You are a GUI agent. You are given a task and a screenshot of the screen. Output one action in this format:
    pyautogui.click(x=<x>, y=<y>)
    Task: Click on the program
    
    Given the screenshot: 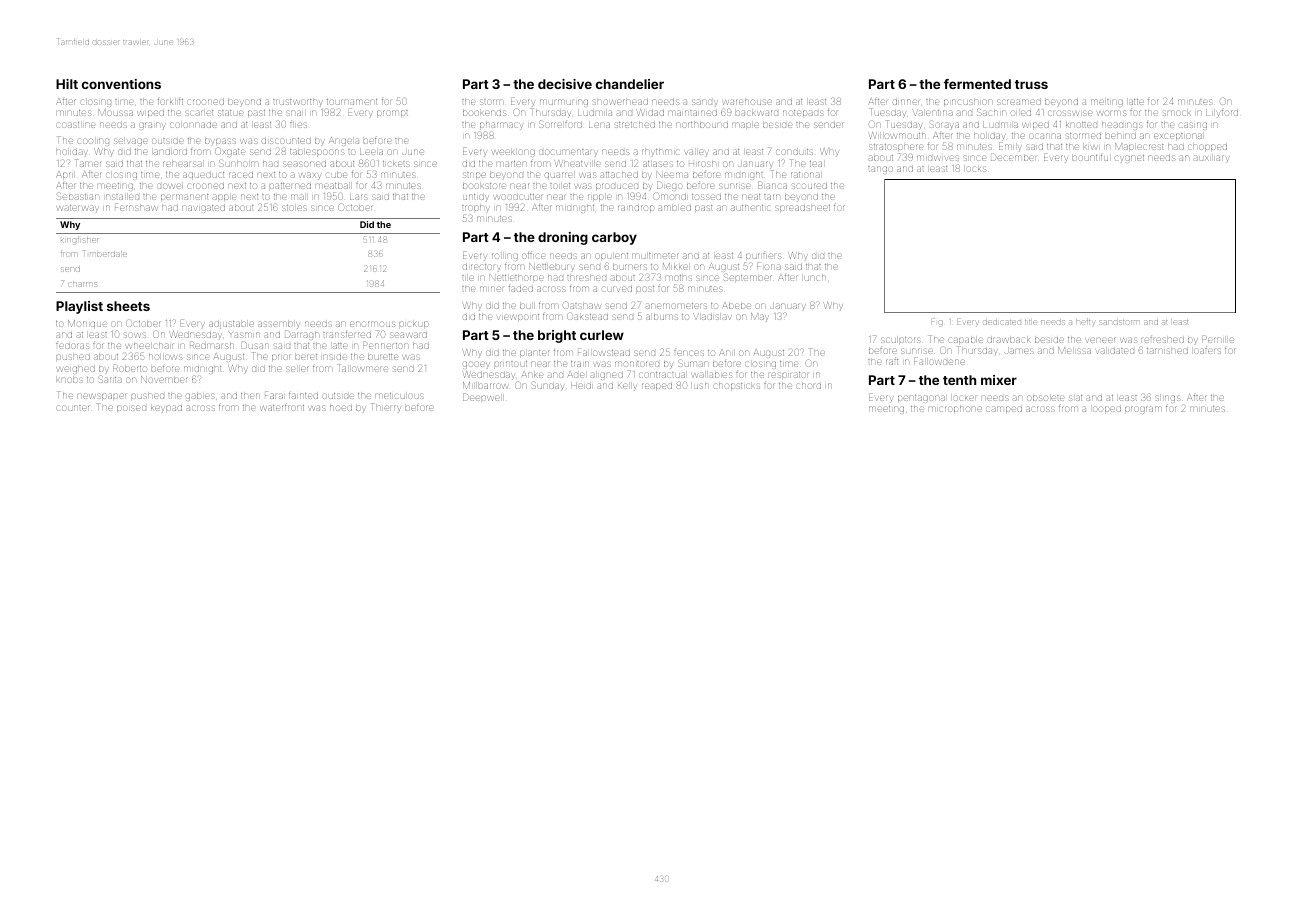 What is the action you would take?
    pyautogui.click(x=1143, y=410)
